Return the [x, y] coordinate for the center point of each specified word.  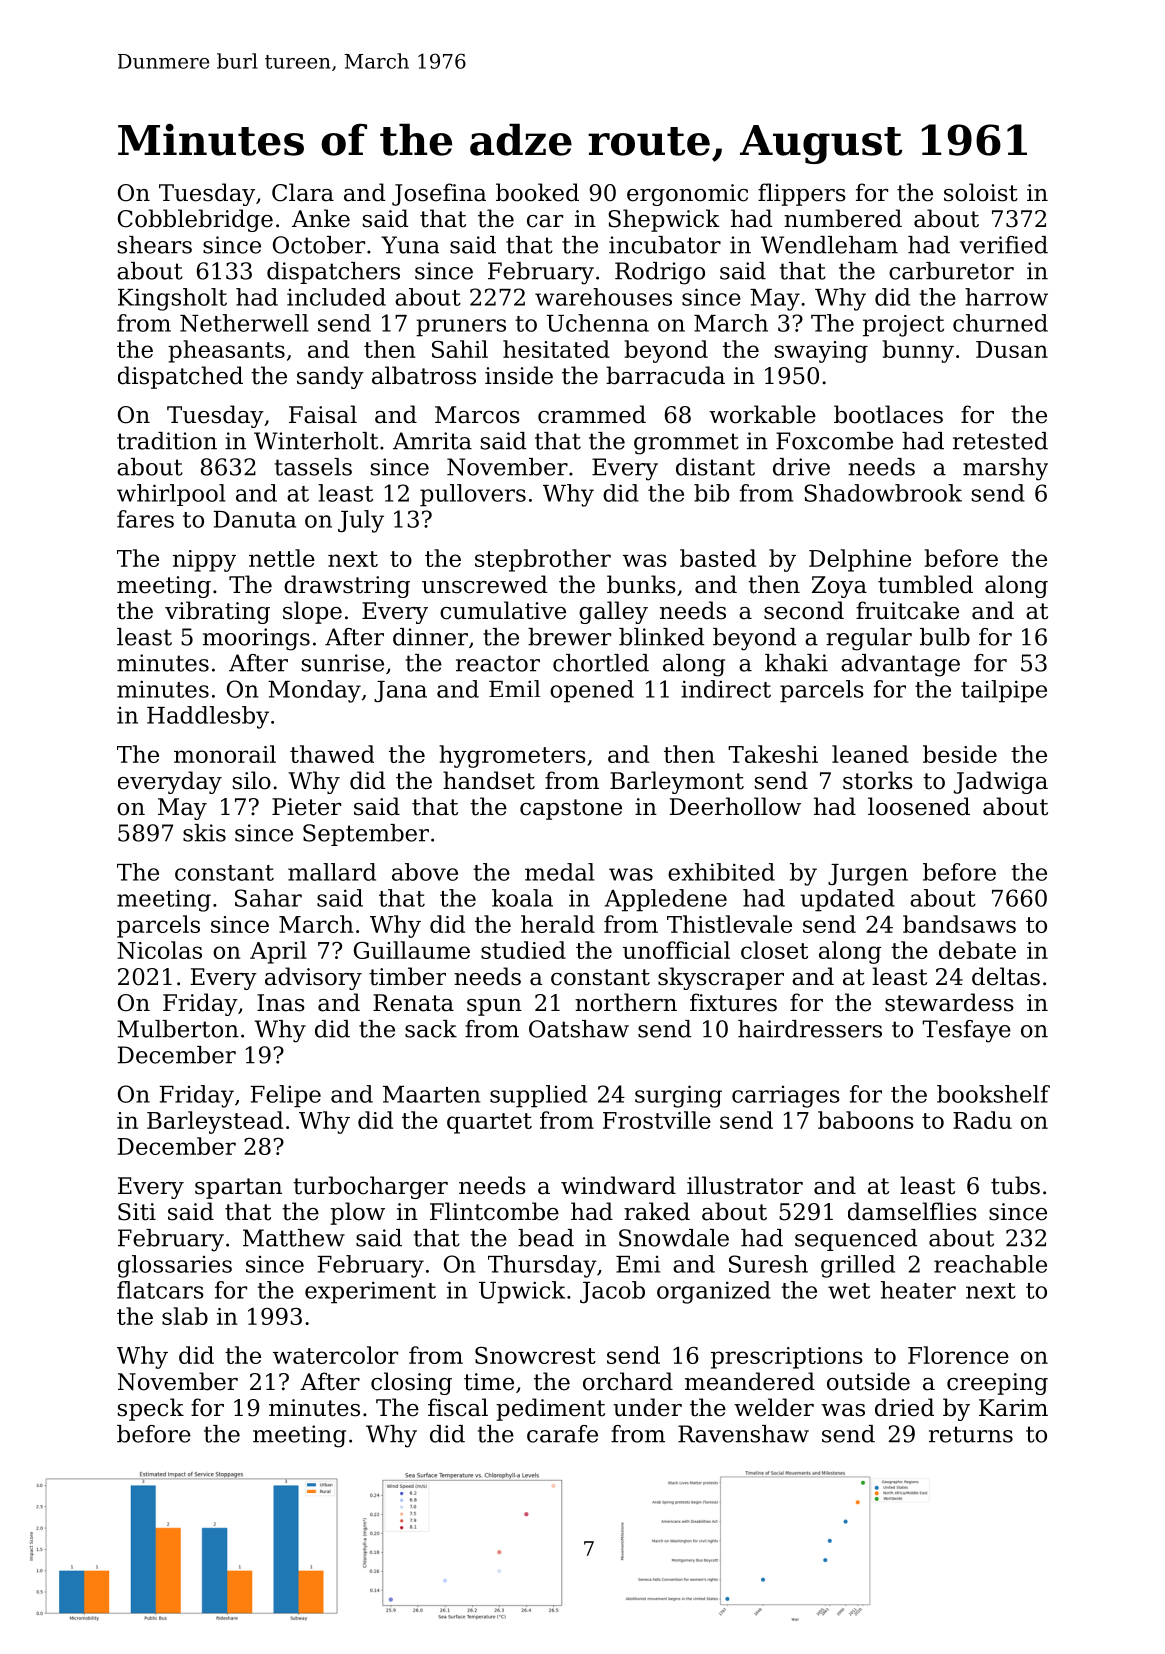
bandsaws [959, 924]
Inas [281, 1003]
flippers [802, 194]
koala [522, 898]
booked [537, 192]
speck [151, 1409]
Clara [303, 192]
